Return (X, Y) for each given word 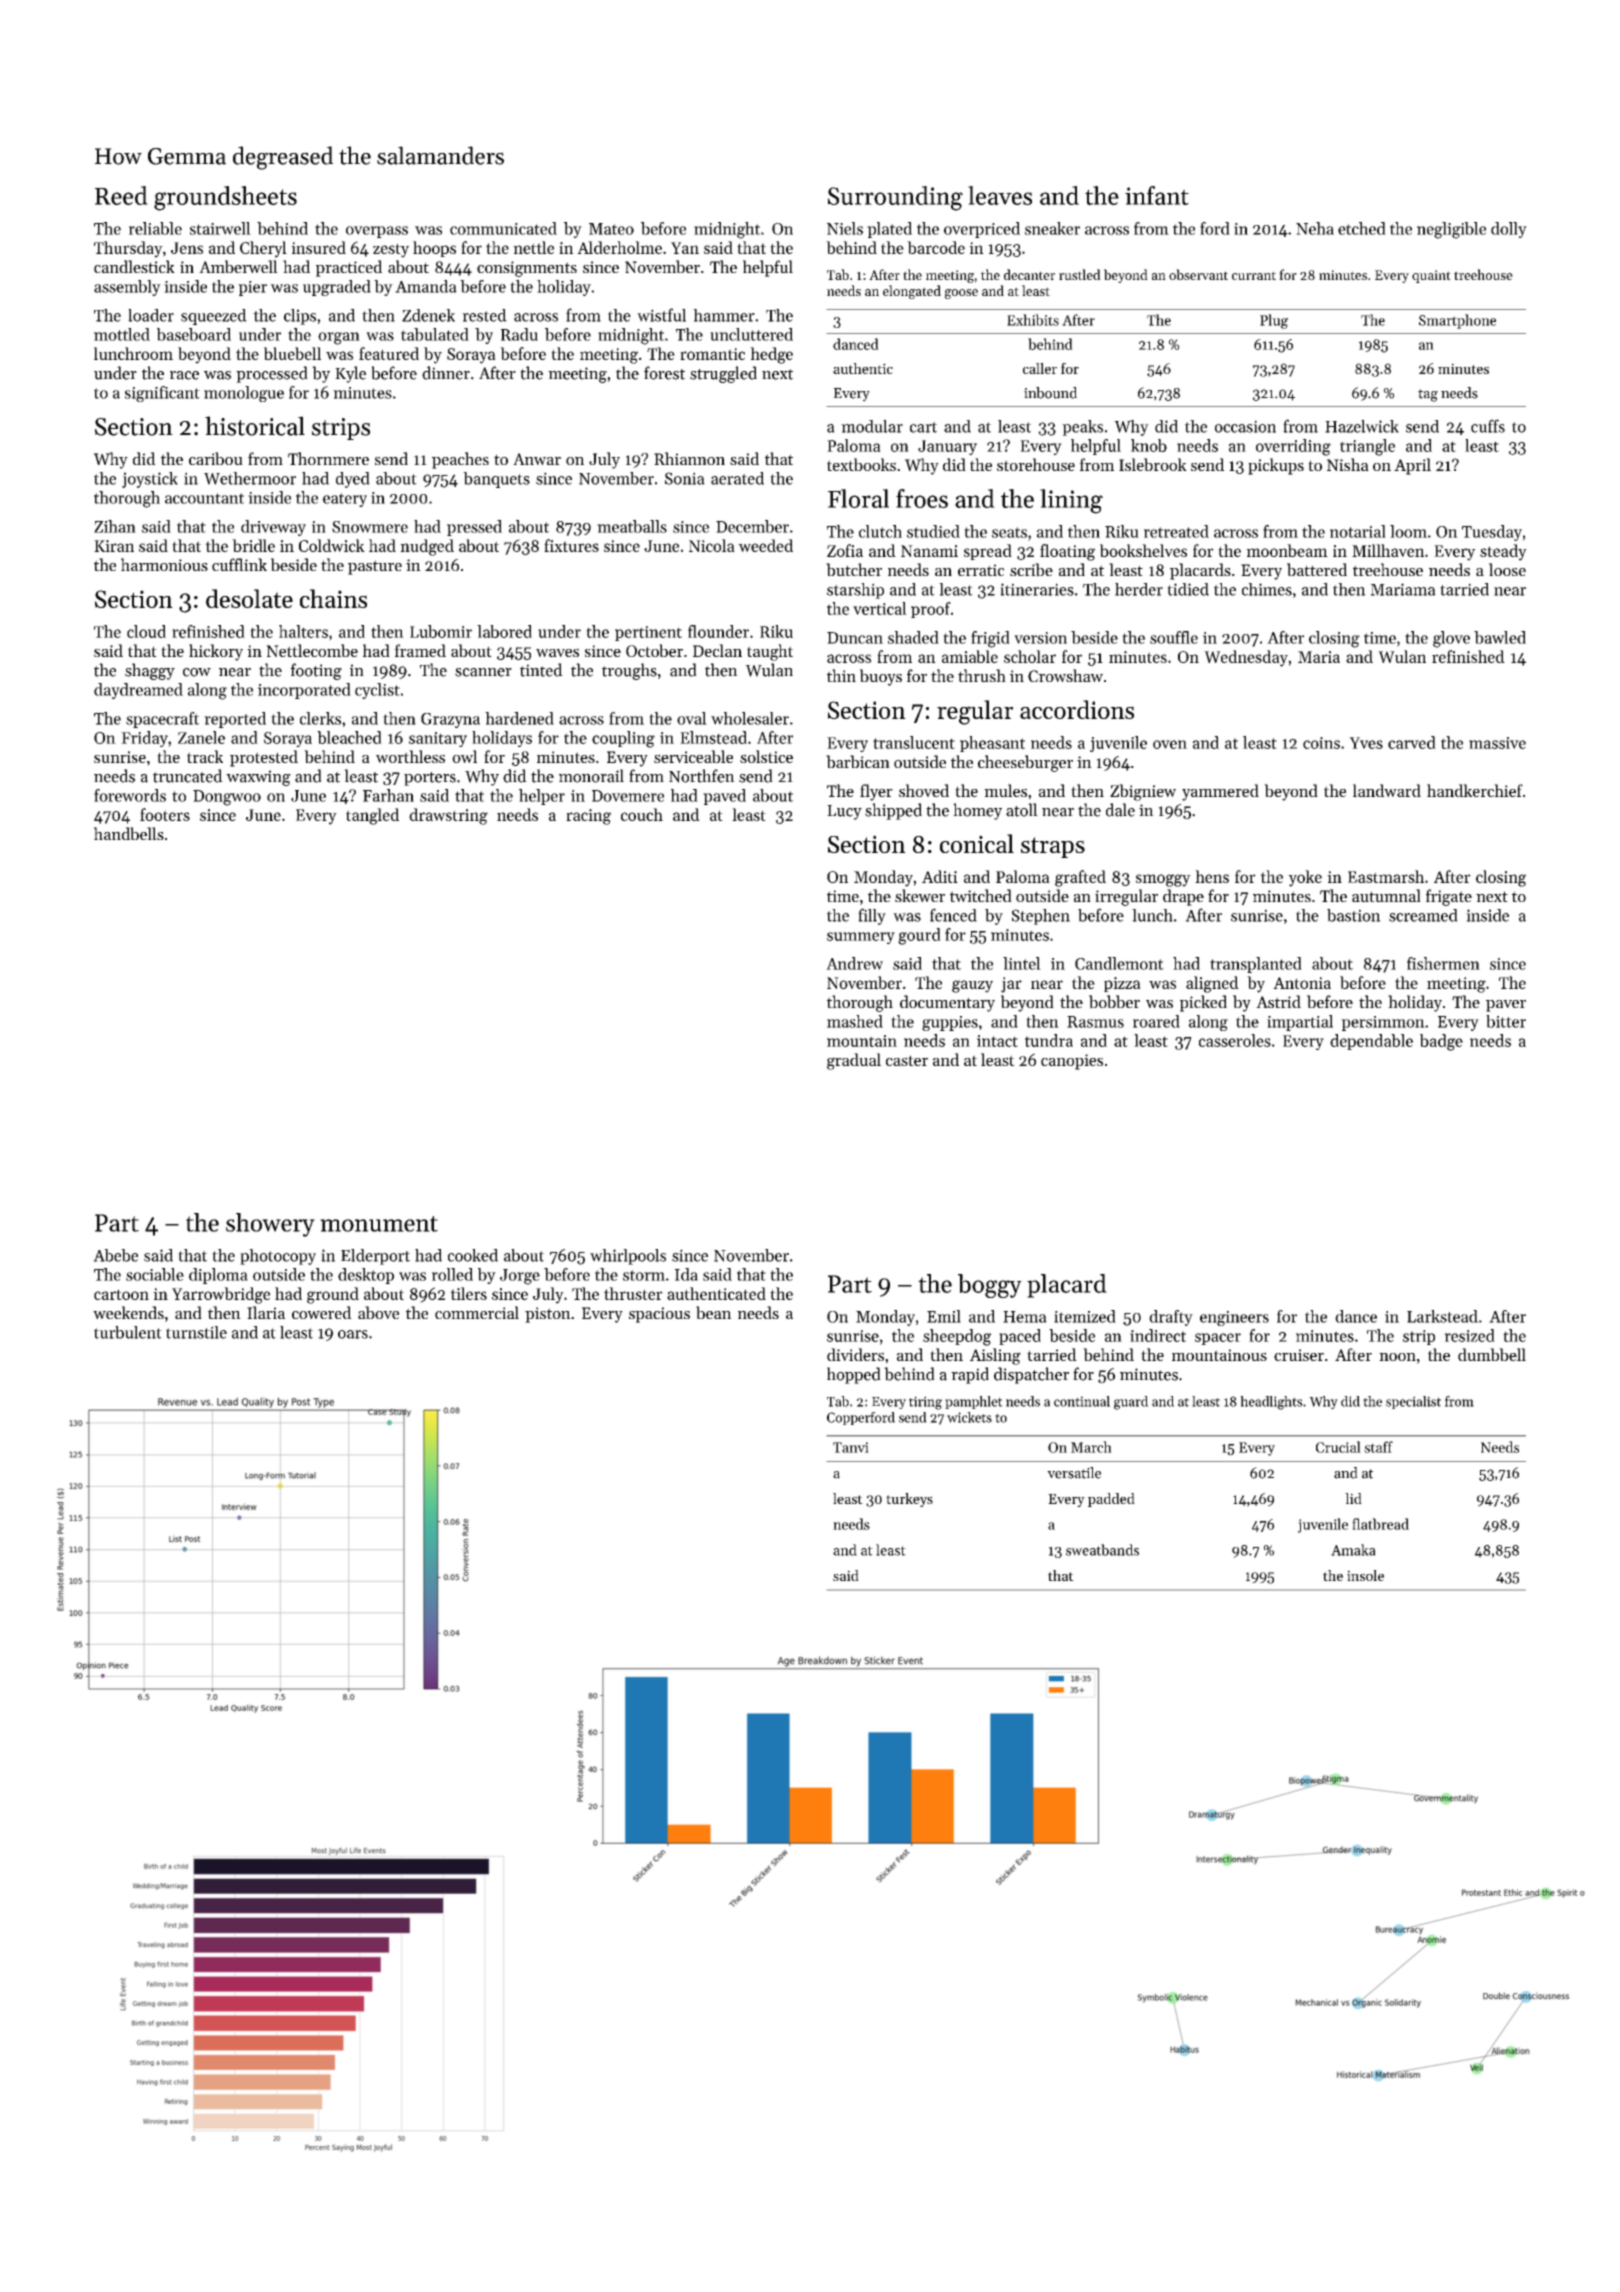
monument (379, 1224)
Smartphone (1457, 321)
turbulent (128, 1332)
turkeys (909, 1500)
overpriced (982, 230)
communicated (503, 228)
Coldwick (332, 545)
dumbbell (1492, 1354)
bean (713, 1312)
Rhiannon (689, 458)
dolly (1509, 230)
